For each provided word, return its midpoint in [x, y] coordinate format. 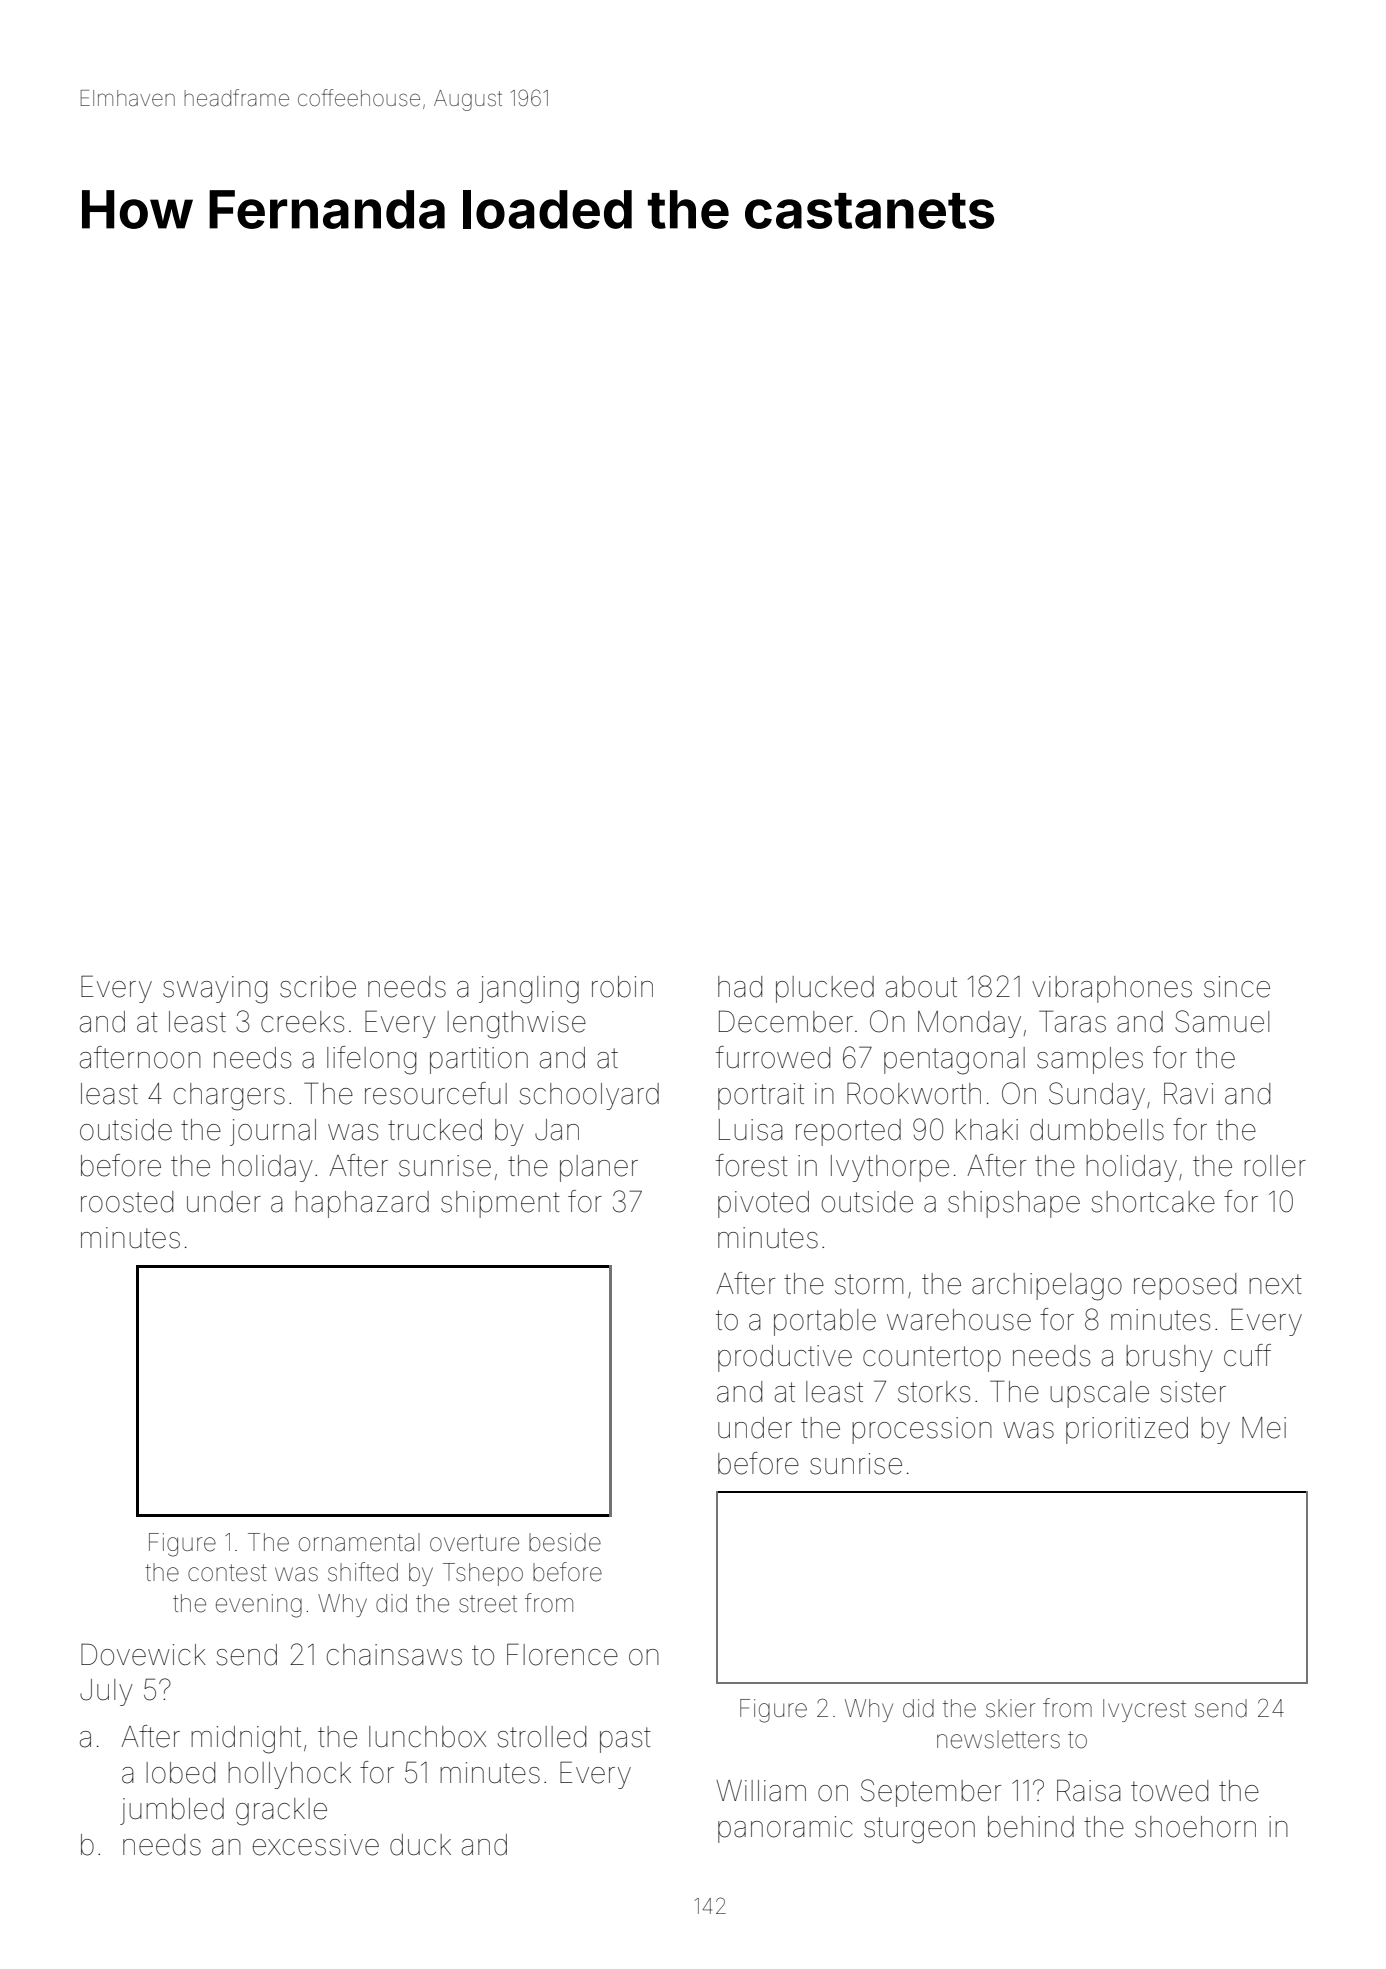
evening [259, 1606]
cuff [1247, 1355]
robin [622, 987]
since [1237, 987]
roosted [127, 1202]
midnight [246, 1740]
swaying [215, 990]
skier [1010, 1708]
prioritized [1127, 1430]
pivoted [763, 1204]
